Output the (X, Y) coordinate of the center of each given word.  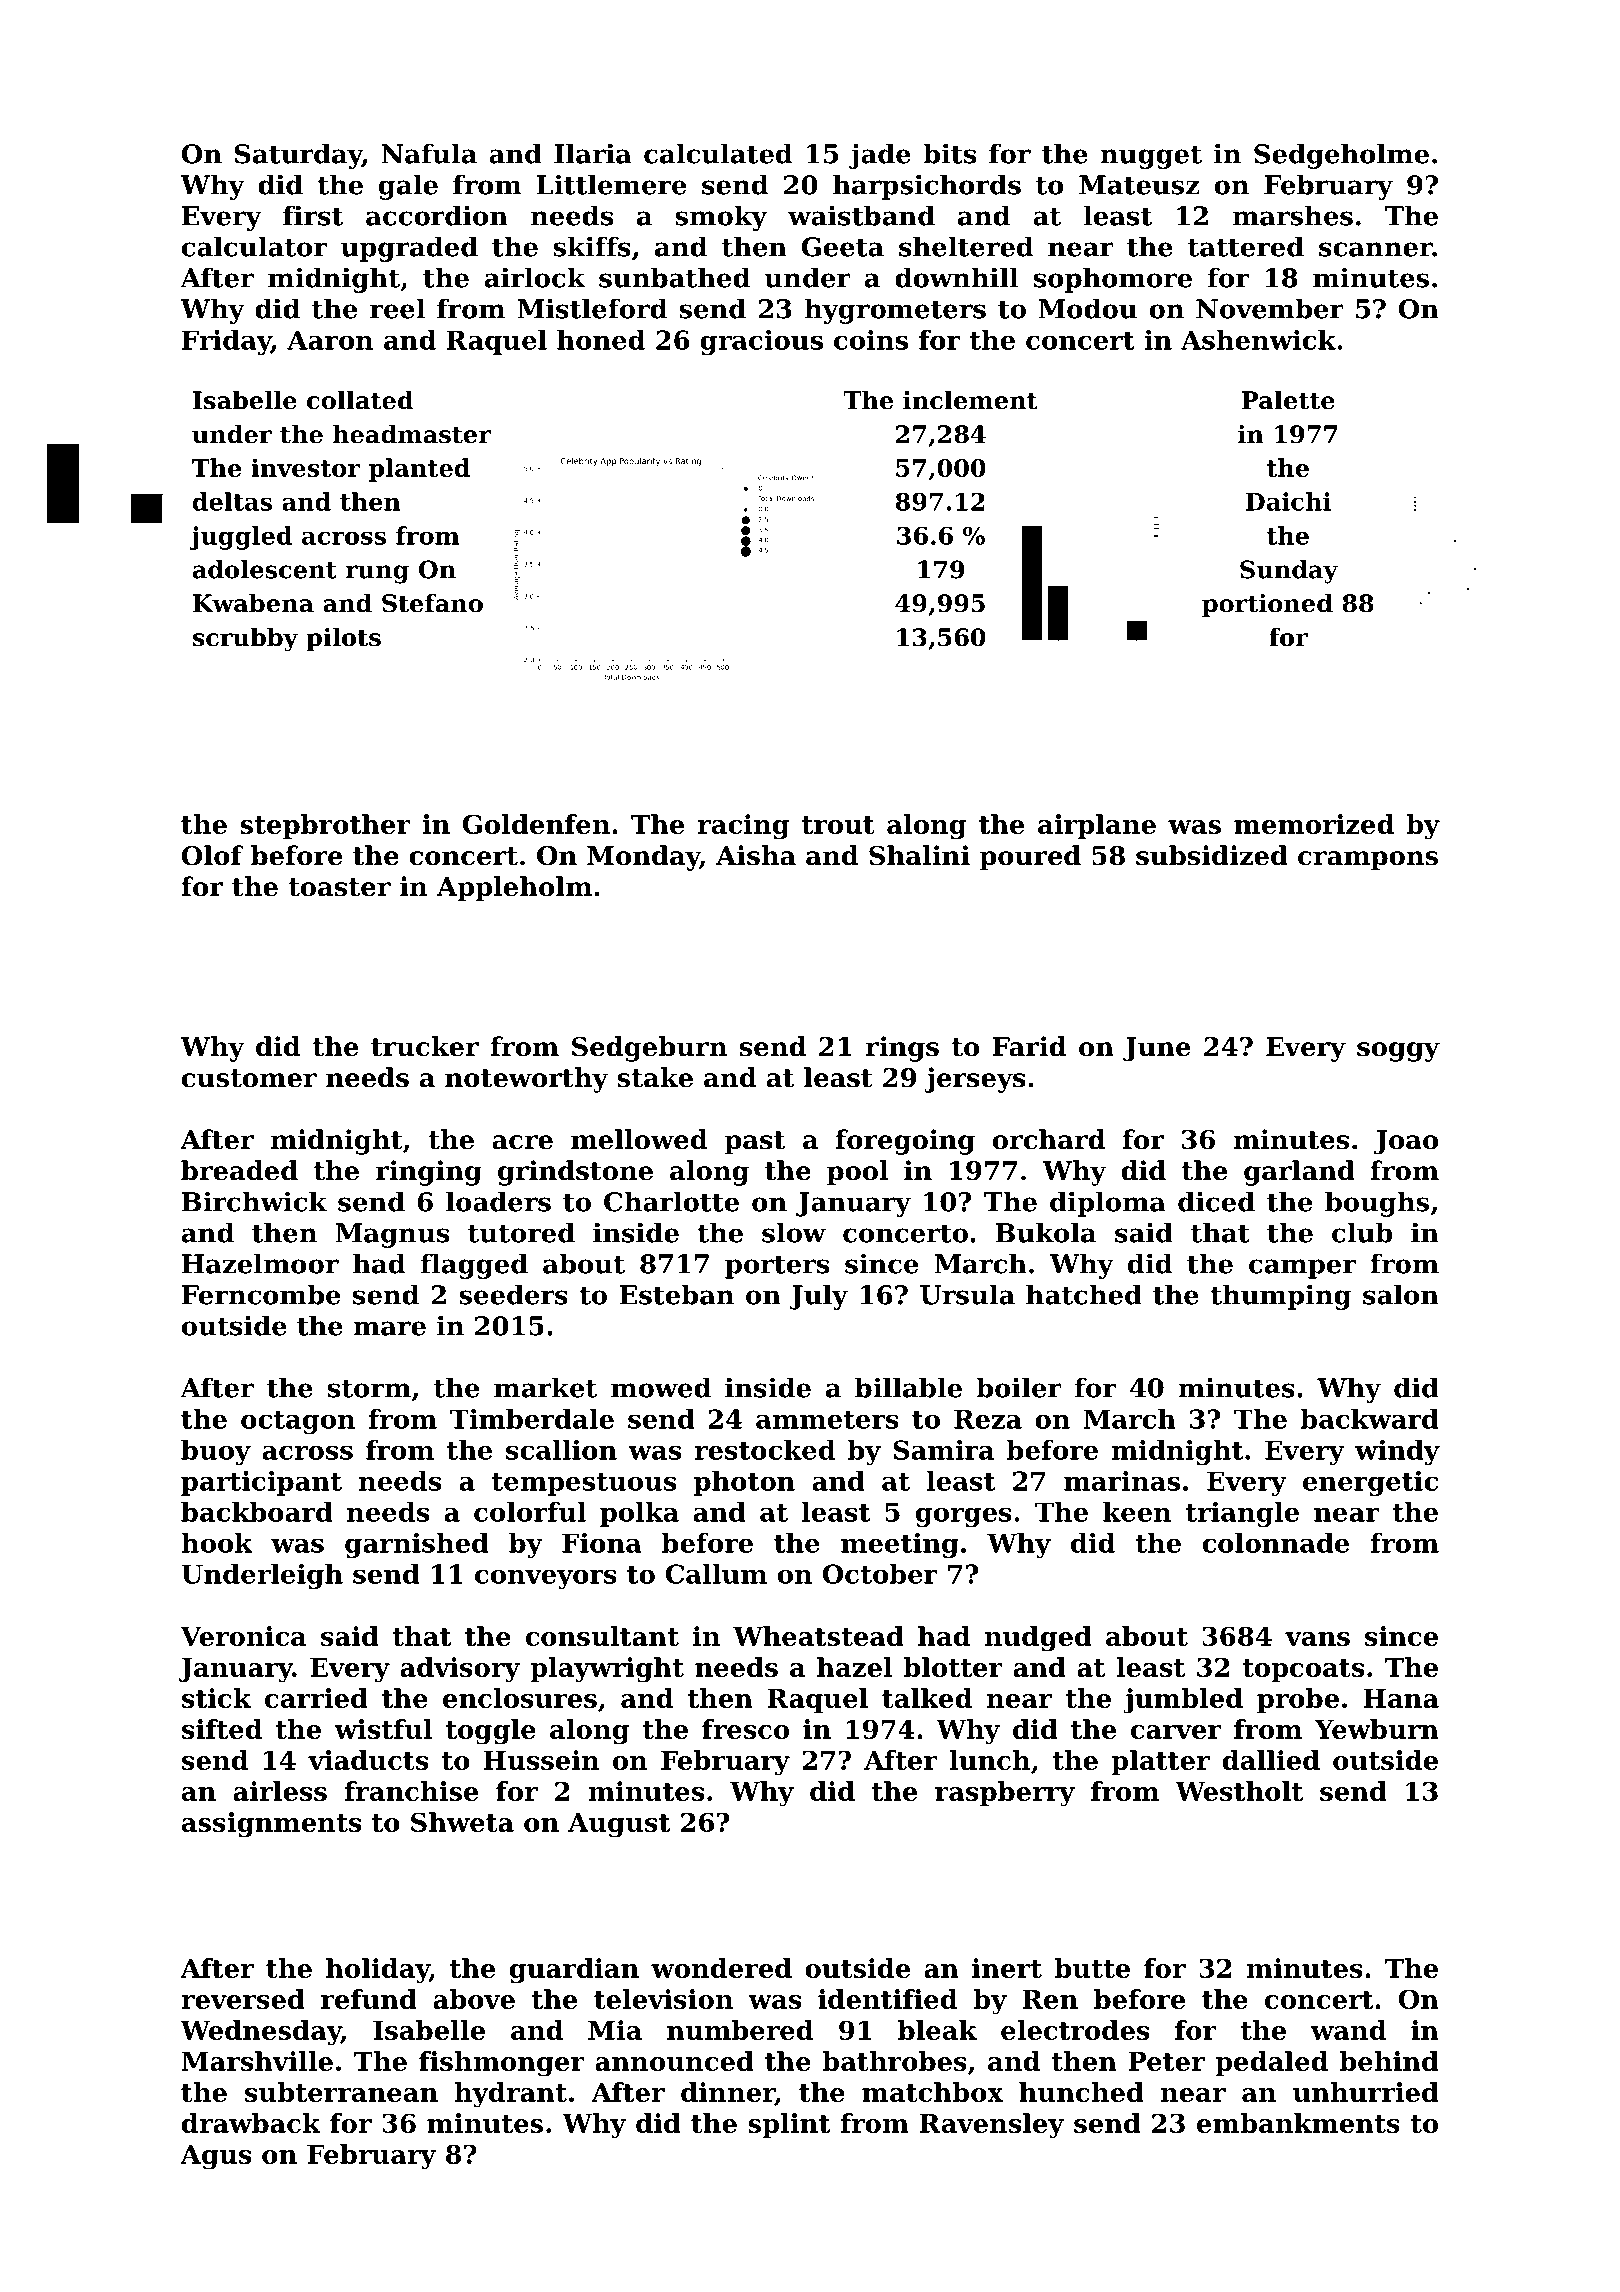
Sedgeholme (1341, 156)
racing (743, 827)
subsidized (1212, 855)
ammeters (827, 1420)
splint (789, 2125)
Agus (215, 2157)
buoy (216, 1452)
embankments (1298, 2123)
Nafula (429, 153)
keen (1137, 1512)
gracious (761, 342)
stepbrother (325, 826)
